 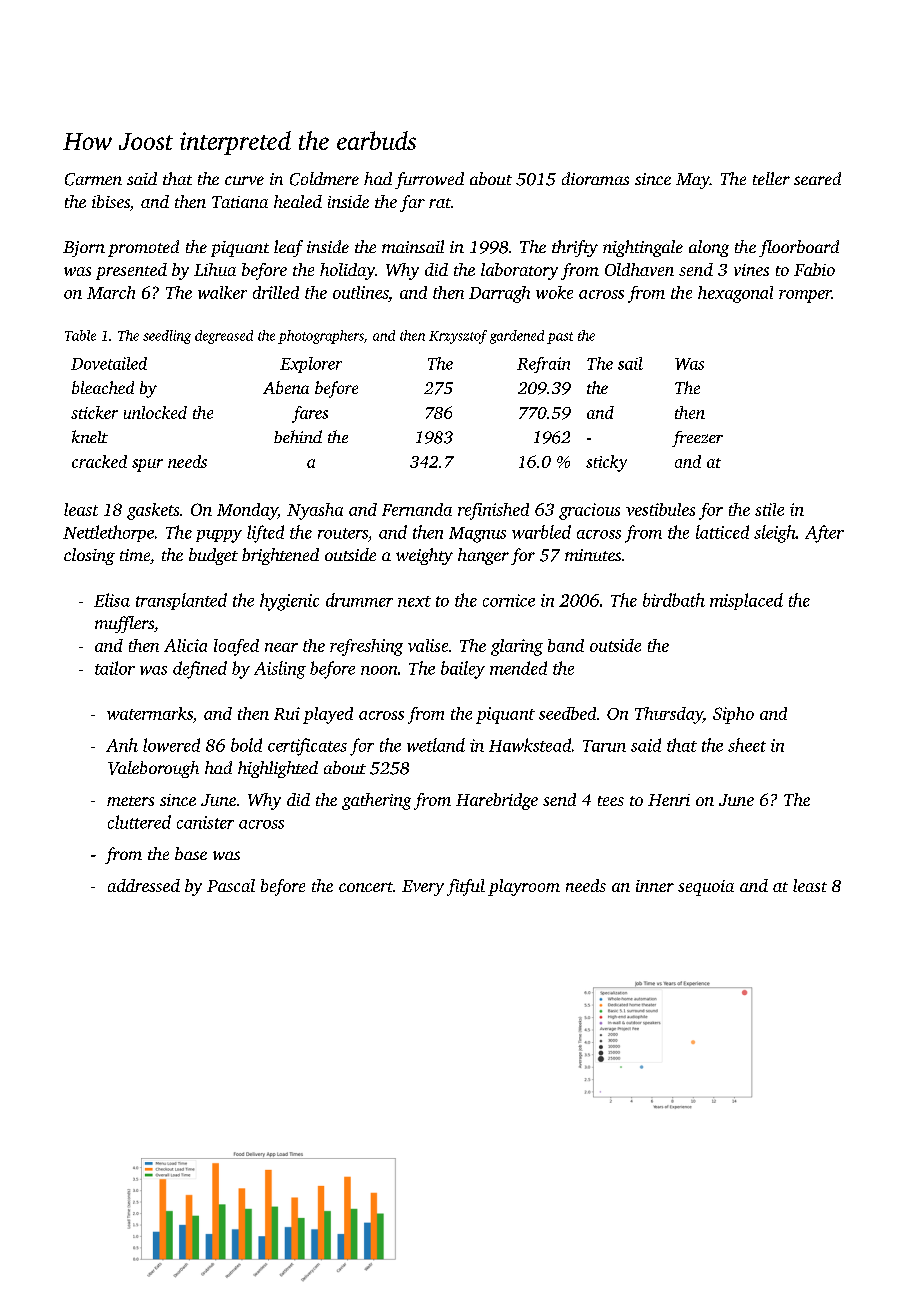 What do you see at coordinates (817, 178) in the screenshot?
I see `seared` at bounding box center [817, 178].
